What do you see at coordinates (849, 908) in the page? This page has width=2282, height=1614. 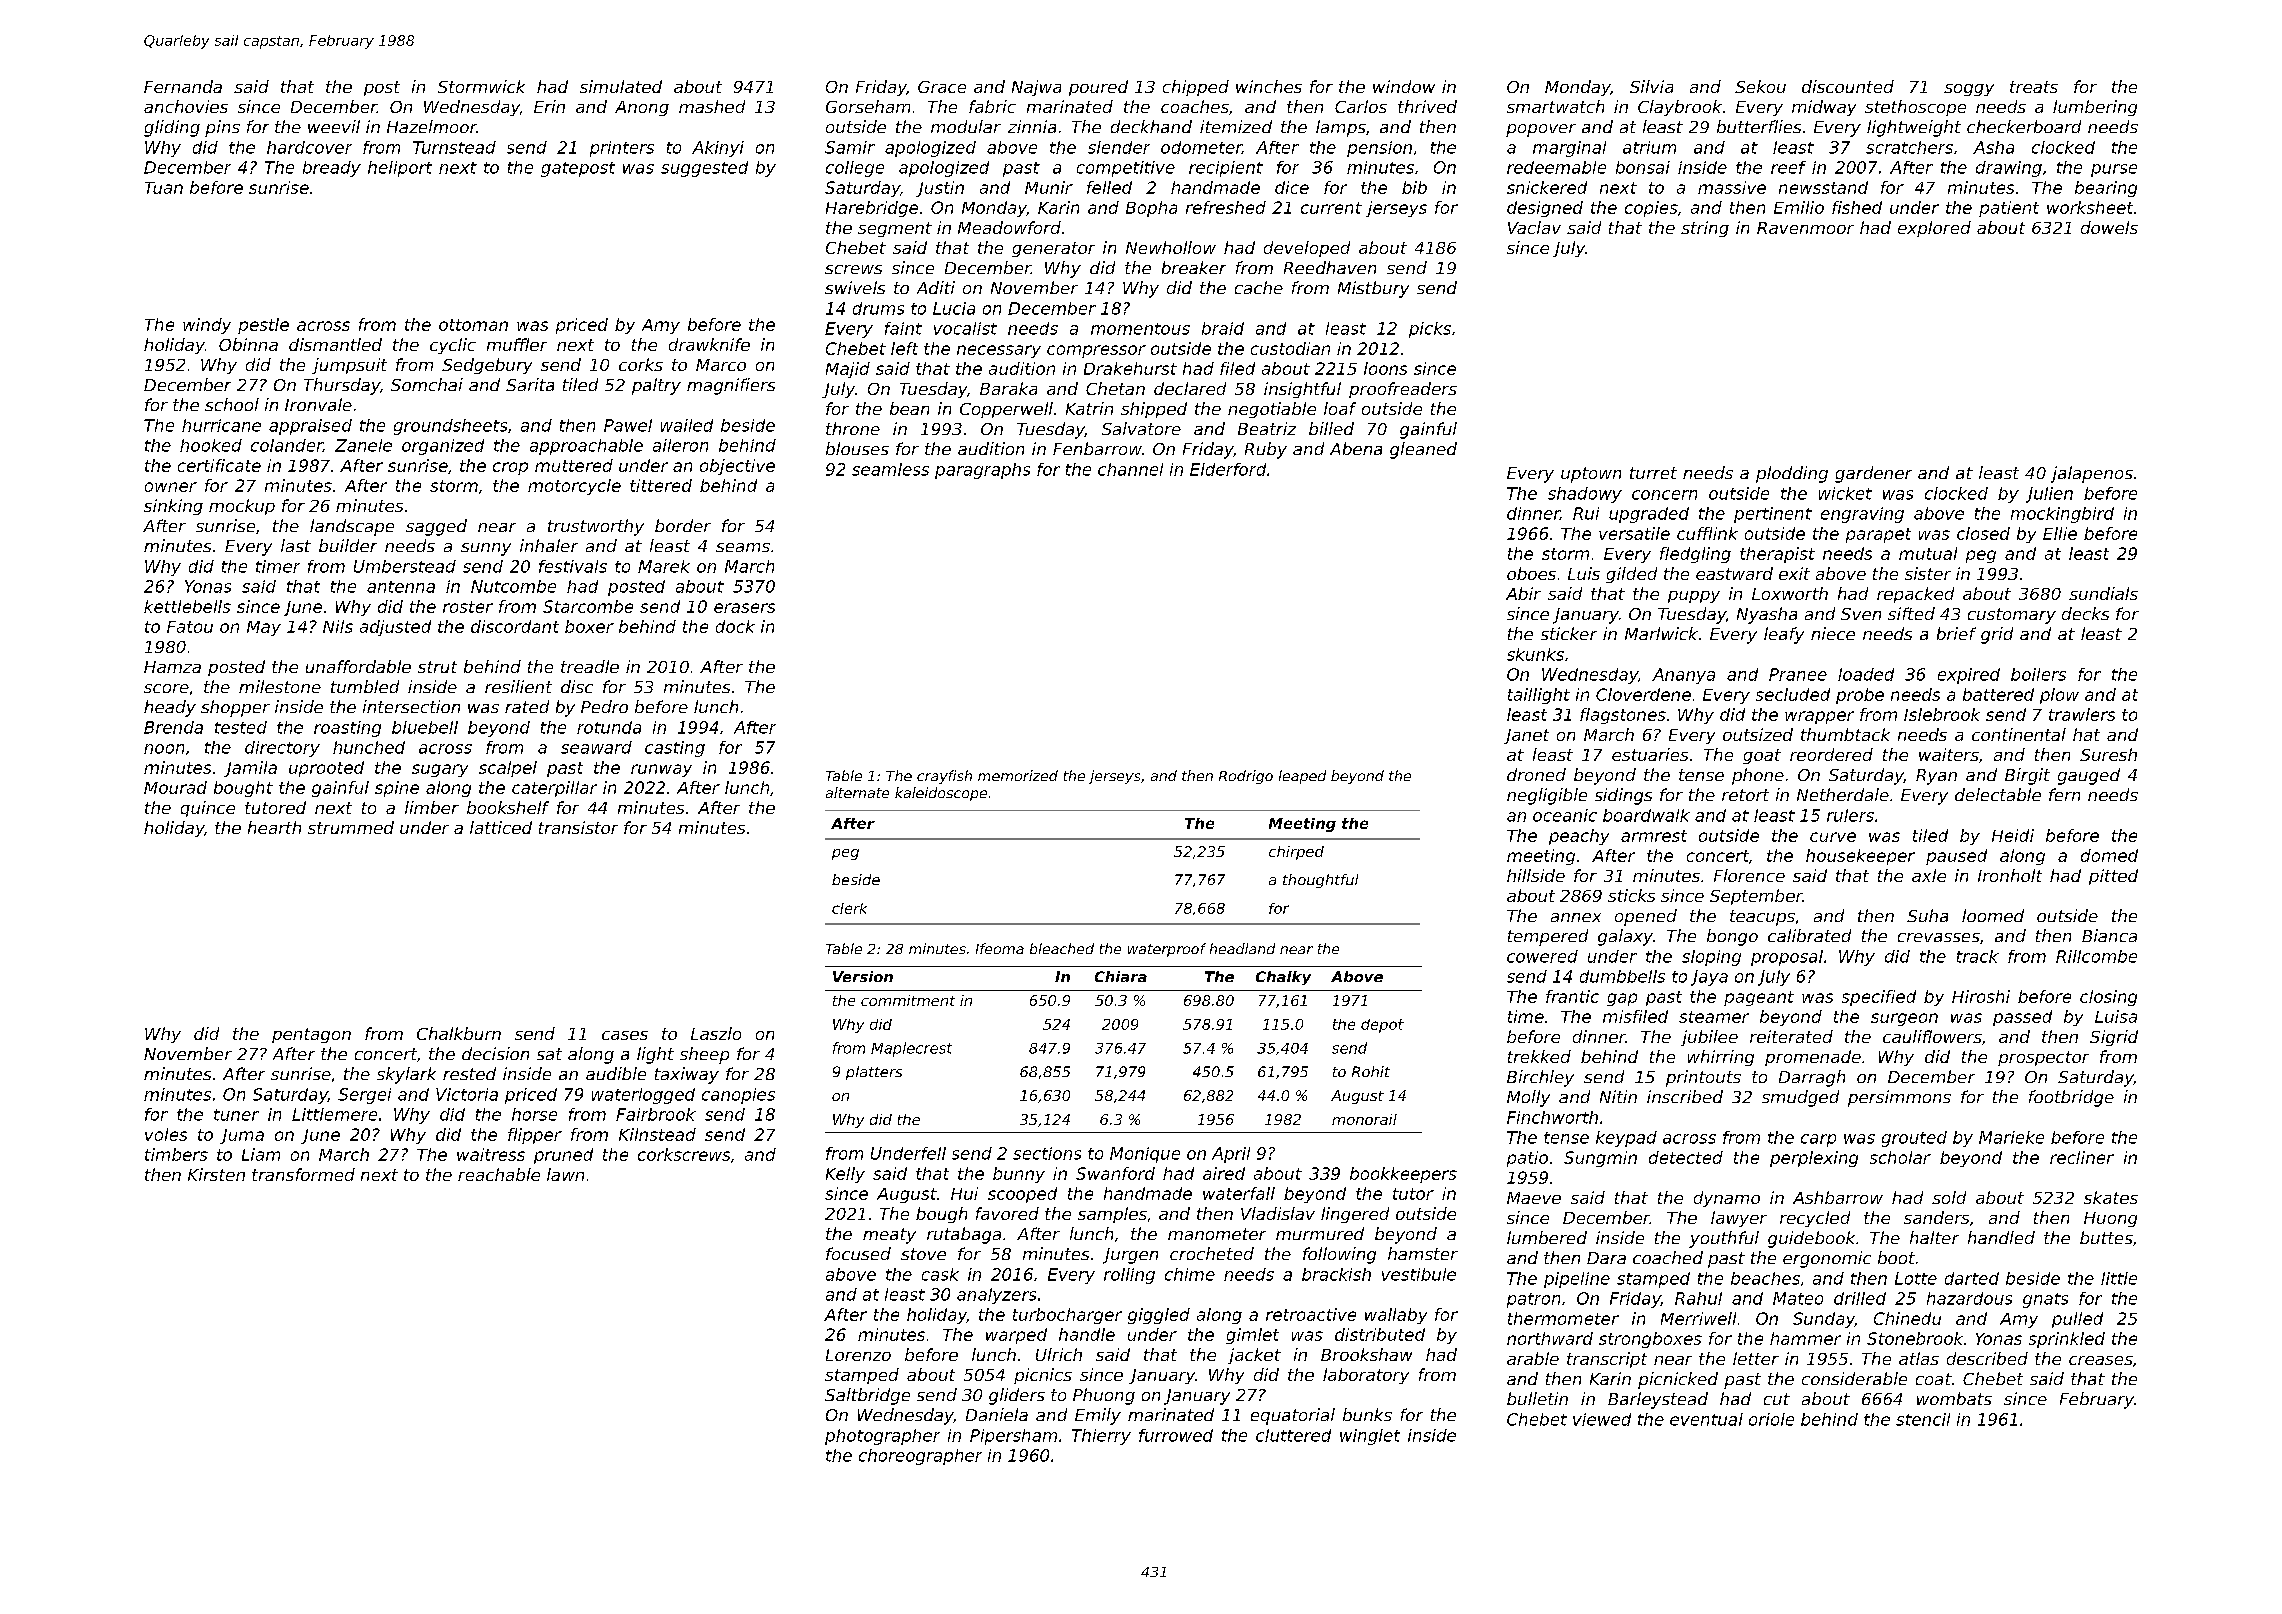 I see `clerk` at bounding box center [849, 908].
